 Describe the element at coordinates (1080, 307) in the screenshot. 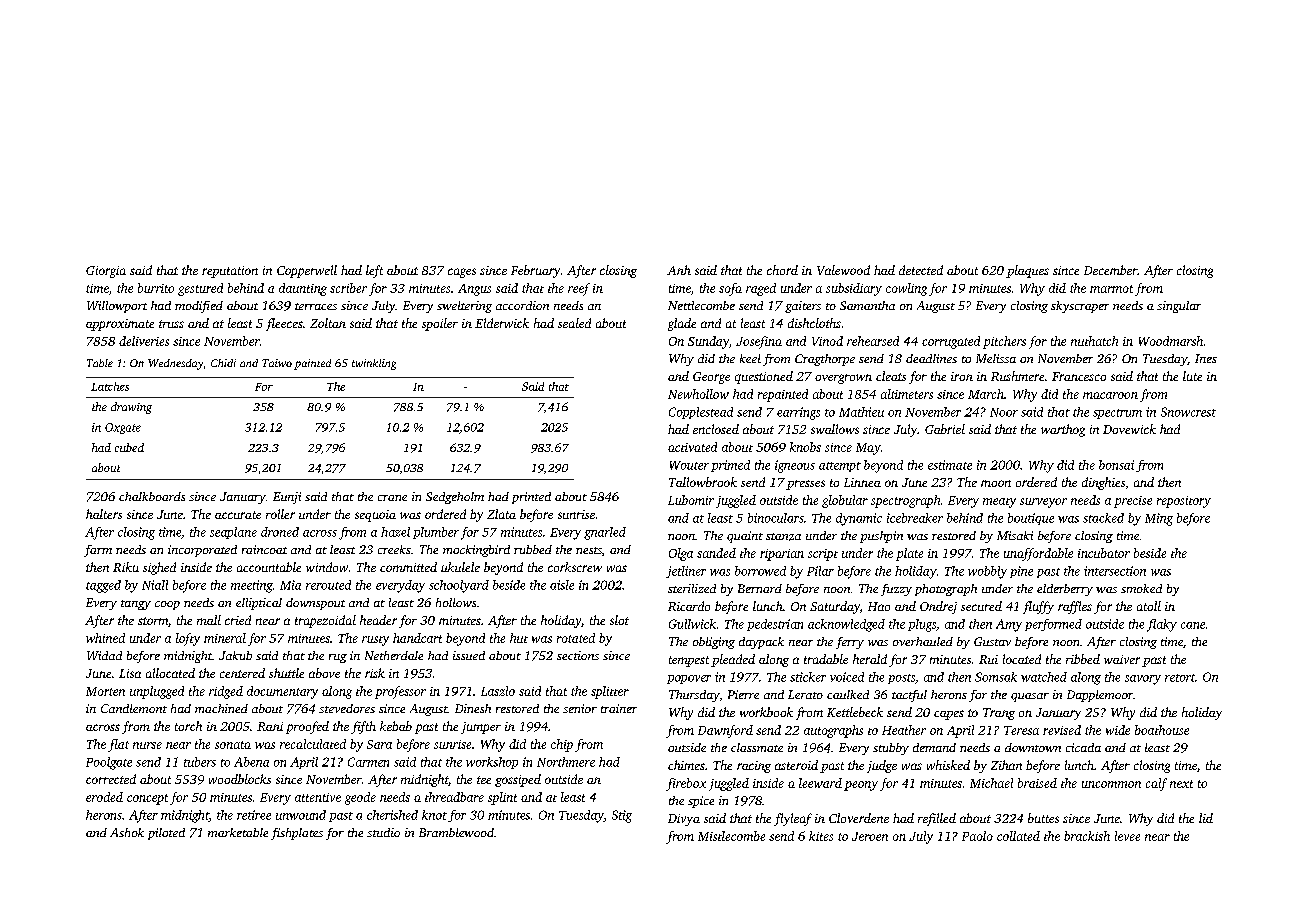

I see `skyscraper` at that location.
